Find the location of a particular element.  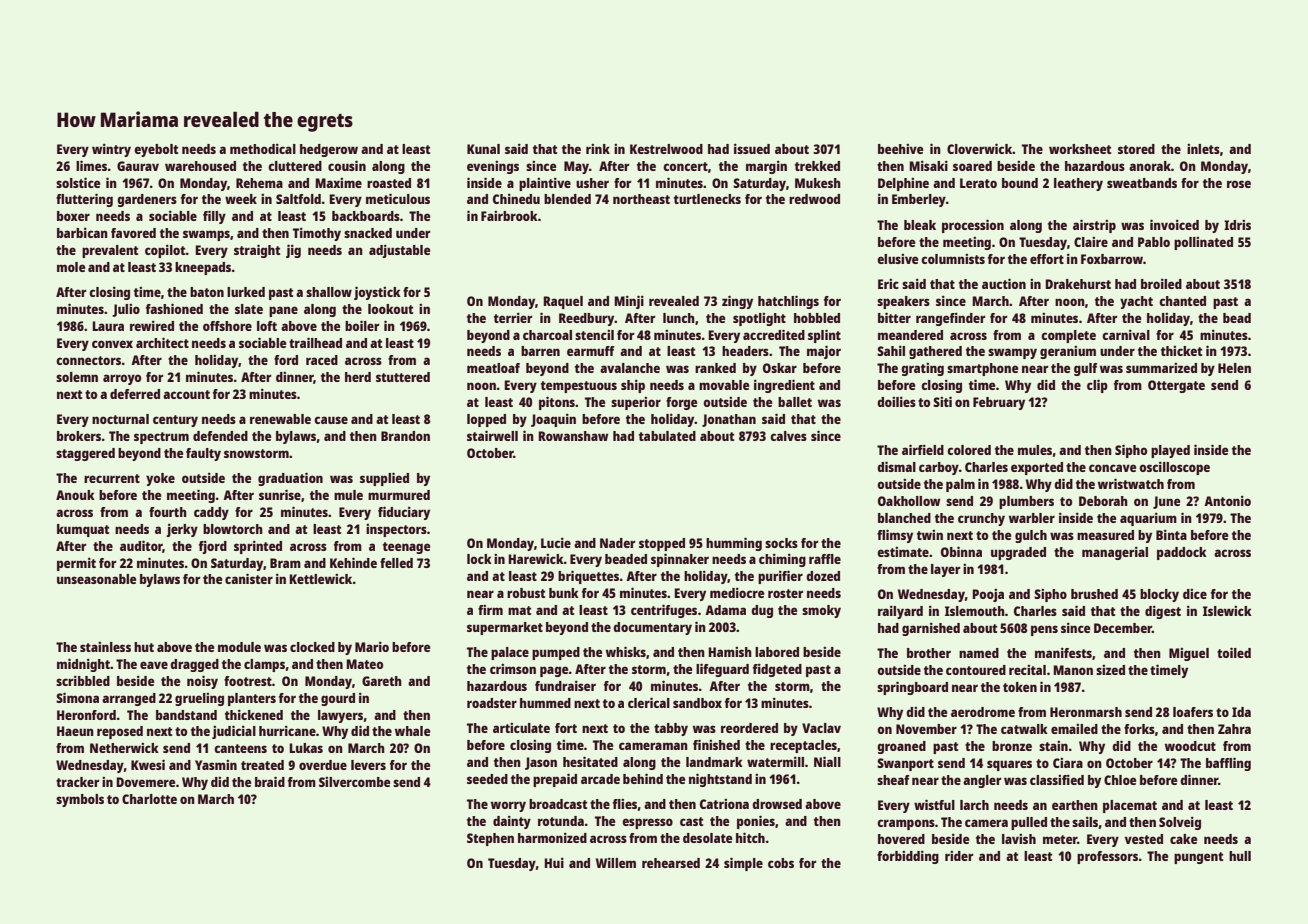

hut is located at coordinates (144, 647).
